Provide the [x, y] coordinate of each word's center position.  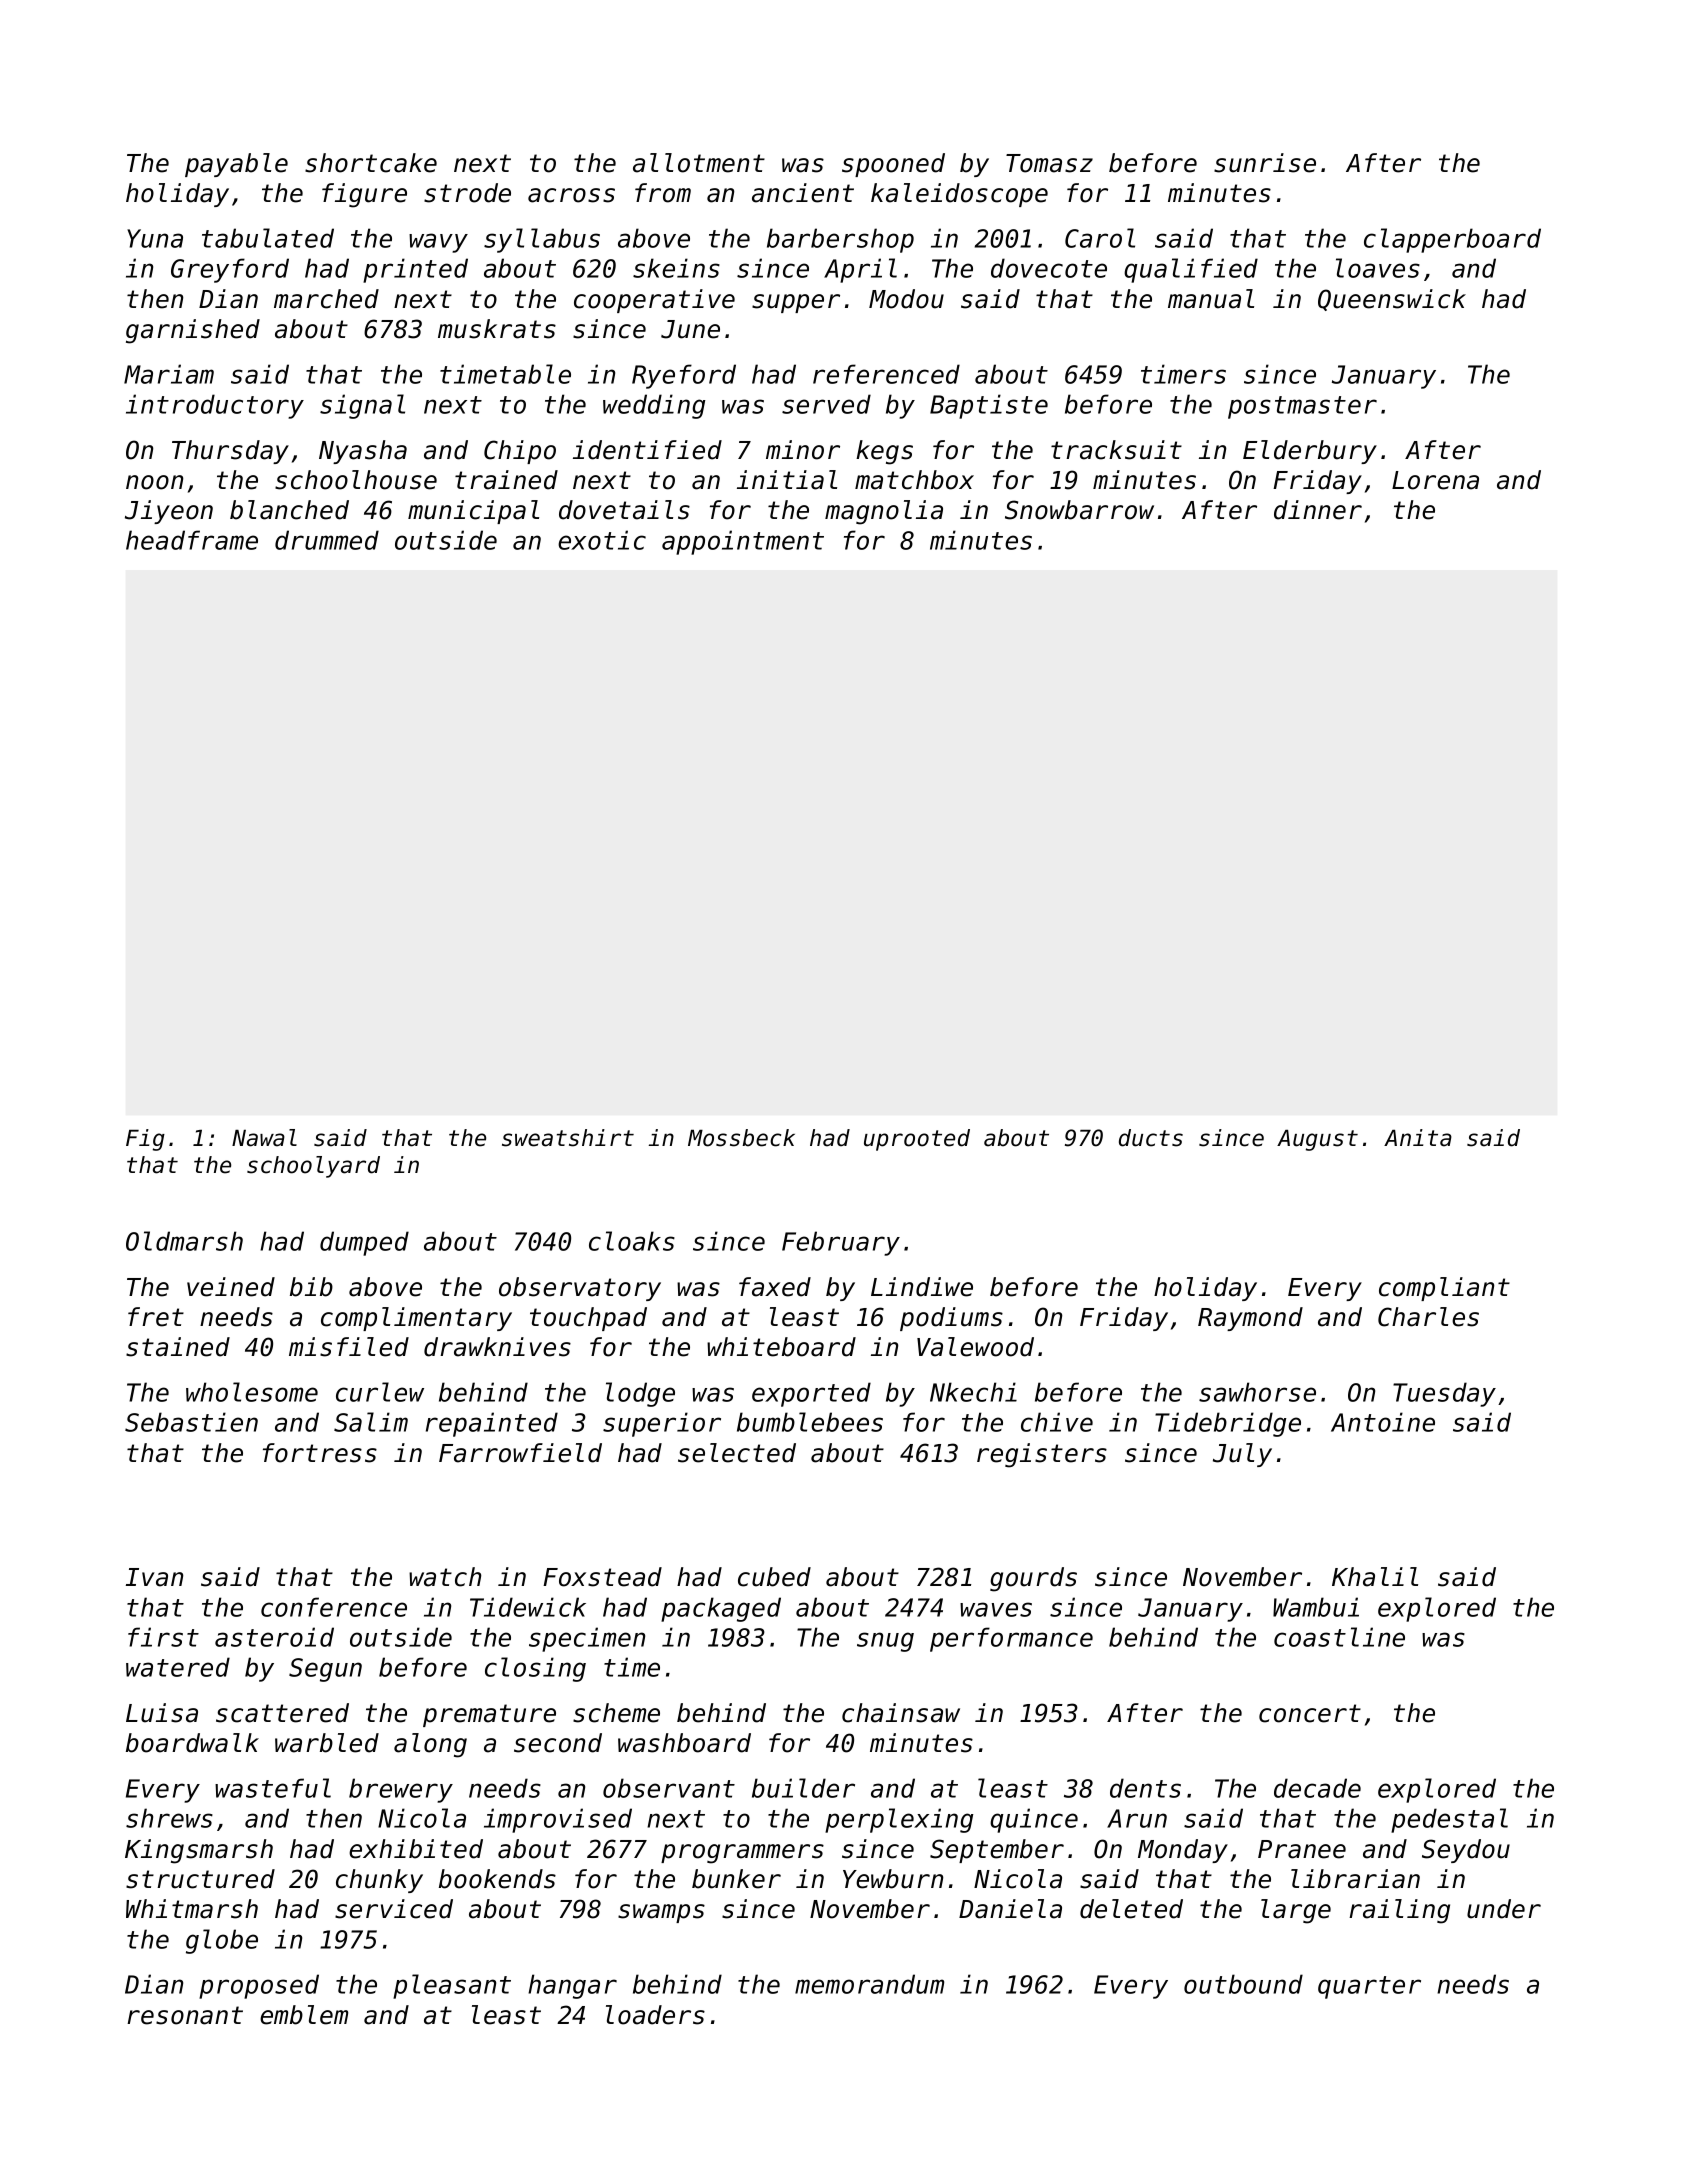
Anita [1418, 1138]
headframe [192, 540]
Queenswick [1392, 300]
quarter [1369, 1987]
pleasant [452, 1986]
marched [326, 299]
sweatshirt [568, 1138]
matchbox [914, 480]
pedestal [1449, 1820]
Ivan [154, 1577]
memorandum [869, 1984]
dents [1145, 1788]
